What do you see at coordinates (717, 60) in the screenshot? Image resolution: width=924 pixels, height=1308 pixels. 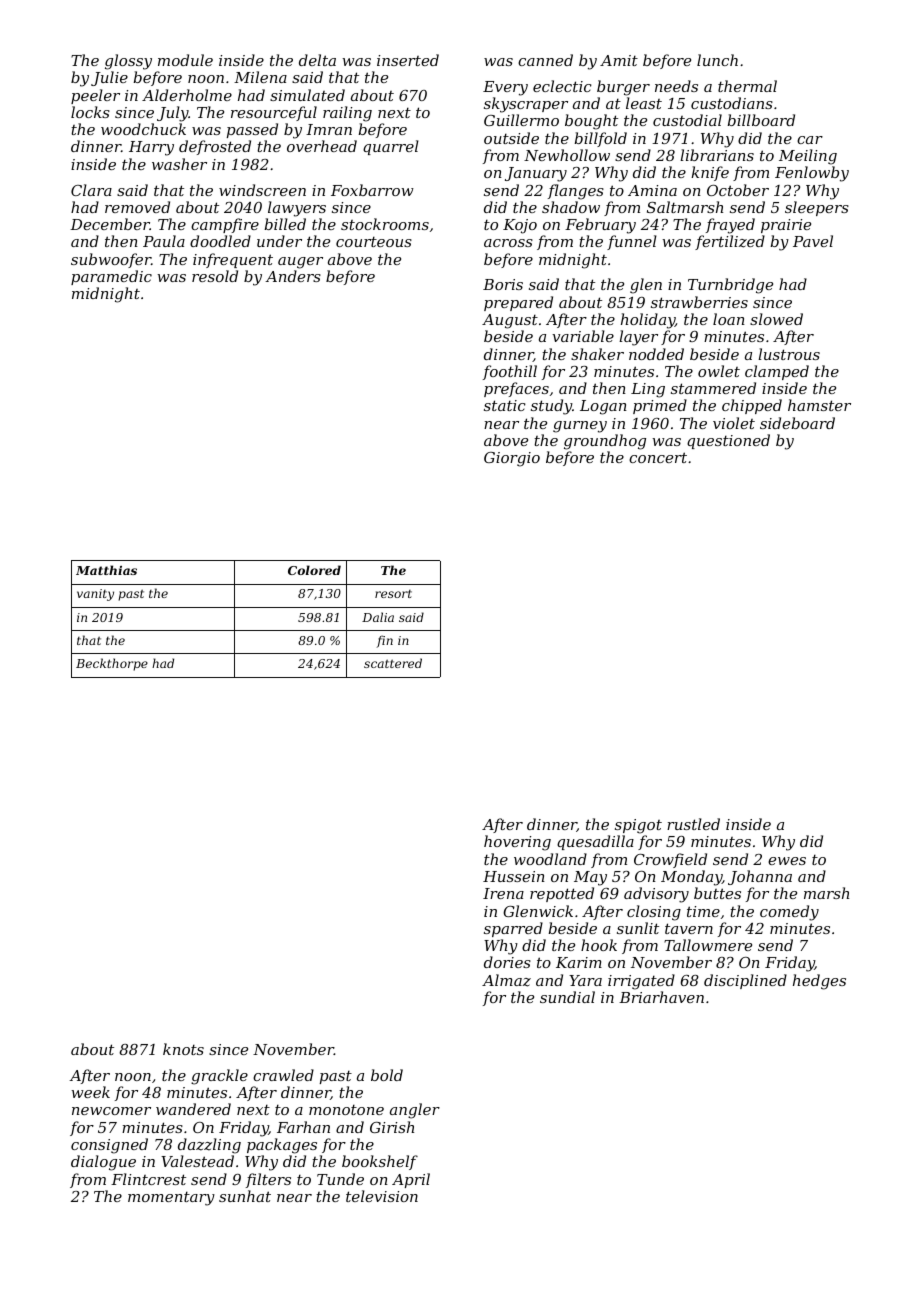 I see `lunch` at bounding box center [717, 60].
